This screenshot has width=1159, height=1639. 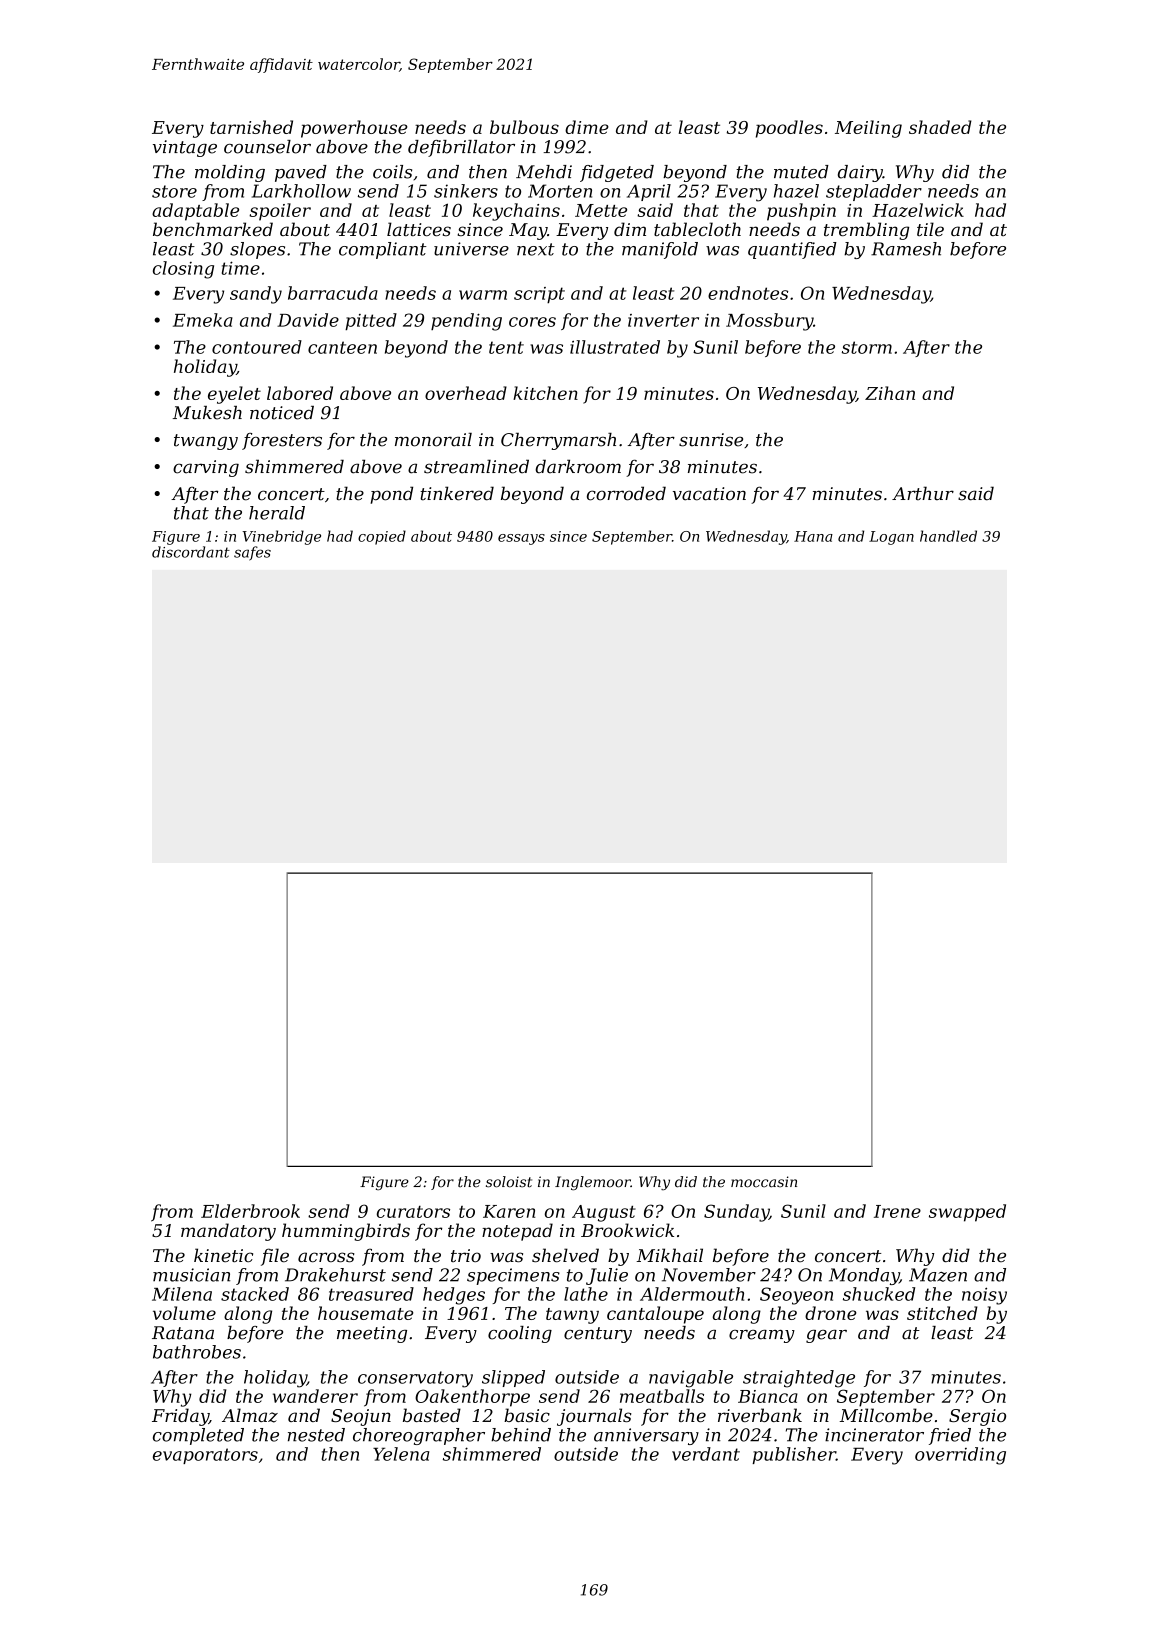 I want to click on safes, so click(x=252, y=553).
